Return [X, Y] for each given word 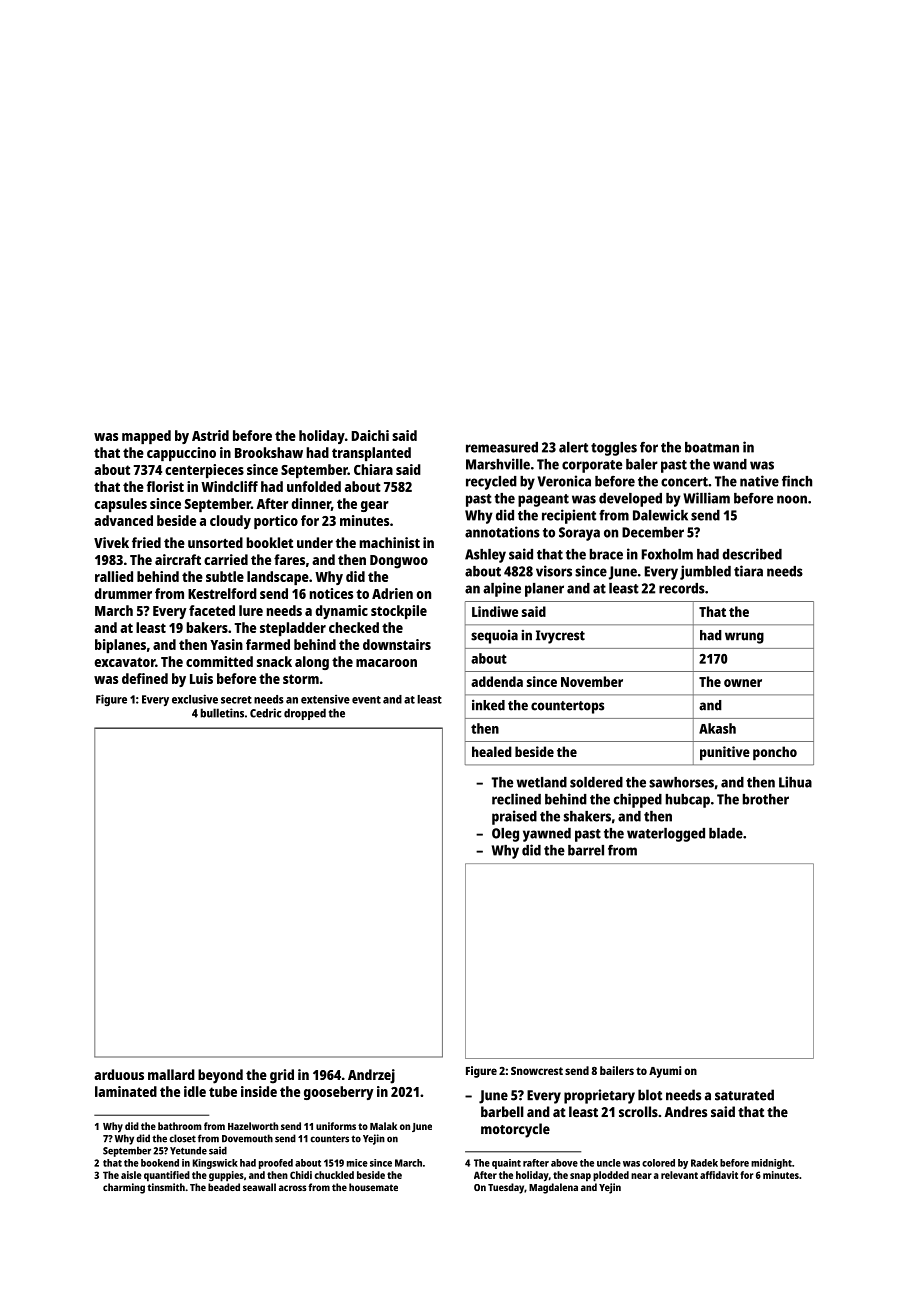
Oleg [505, 835]
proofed [276, 1164]
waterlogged [666, 835]
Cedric [265, 713]
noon [792, 499]
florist [165, 486]
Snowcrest [537, 1071]
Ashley [485, 556]
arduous [119, 1074]
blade [726, 833]
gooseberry [339, 1093]
